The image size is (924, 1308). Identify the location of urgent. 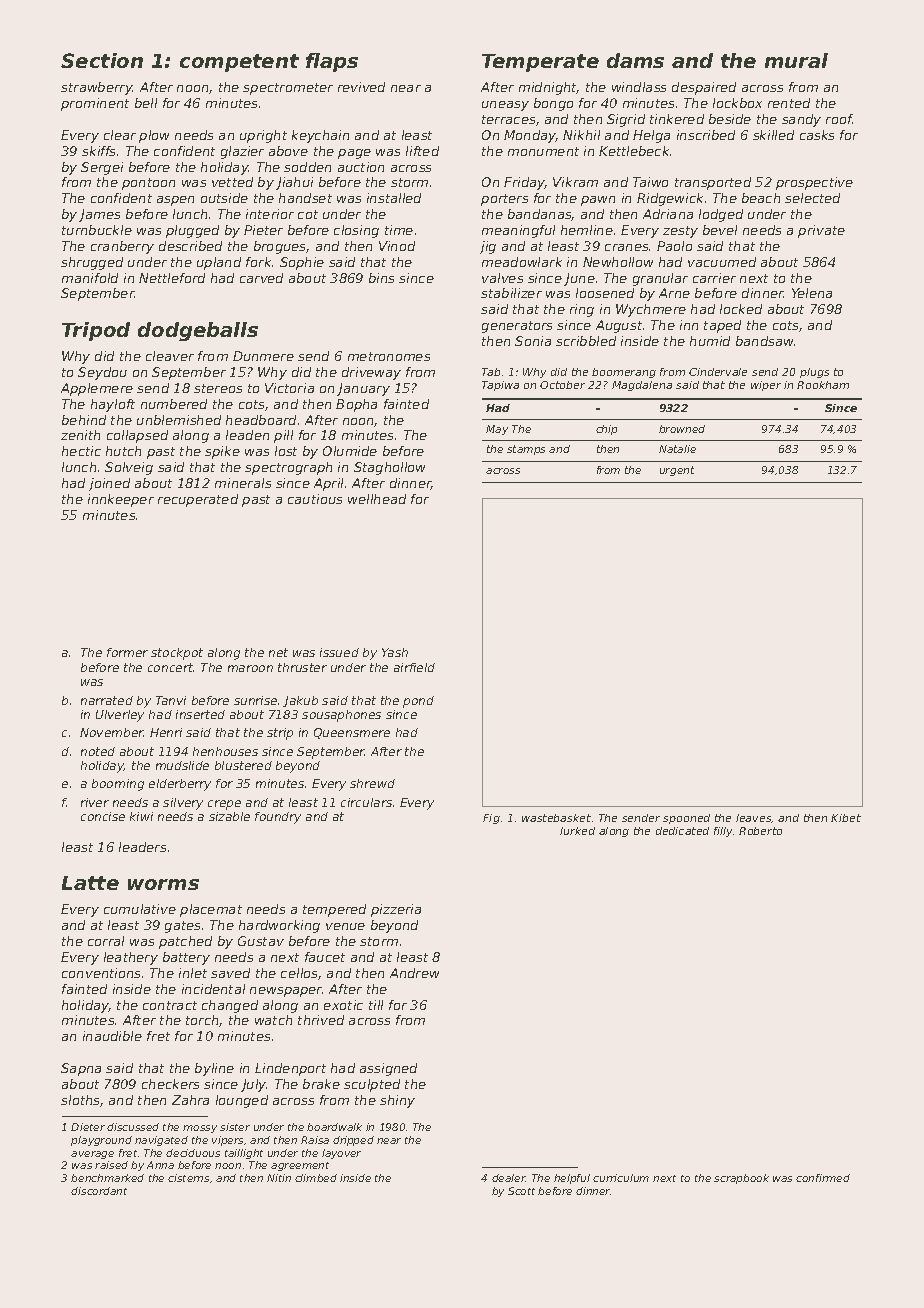
(677, 471).
